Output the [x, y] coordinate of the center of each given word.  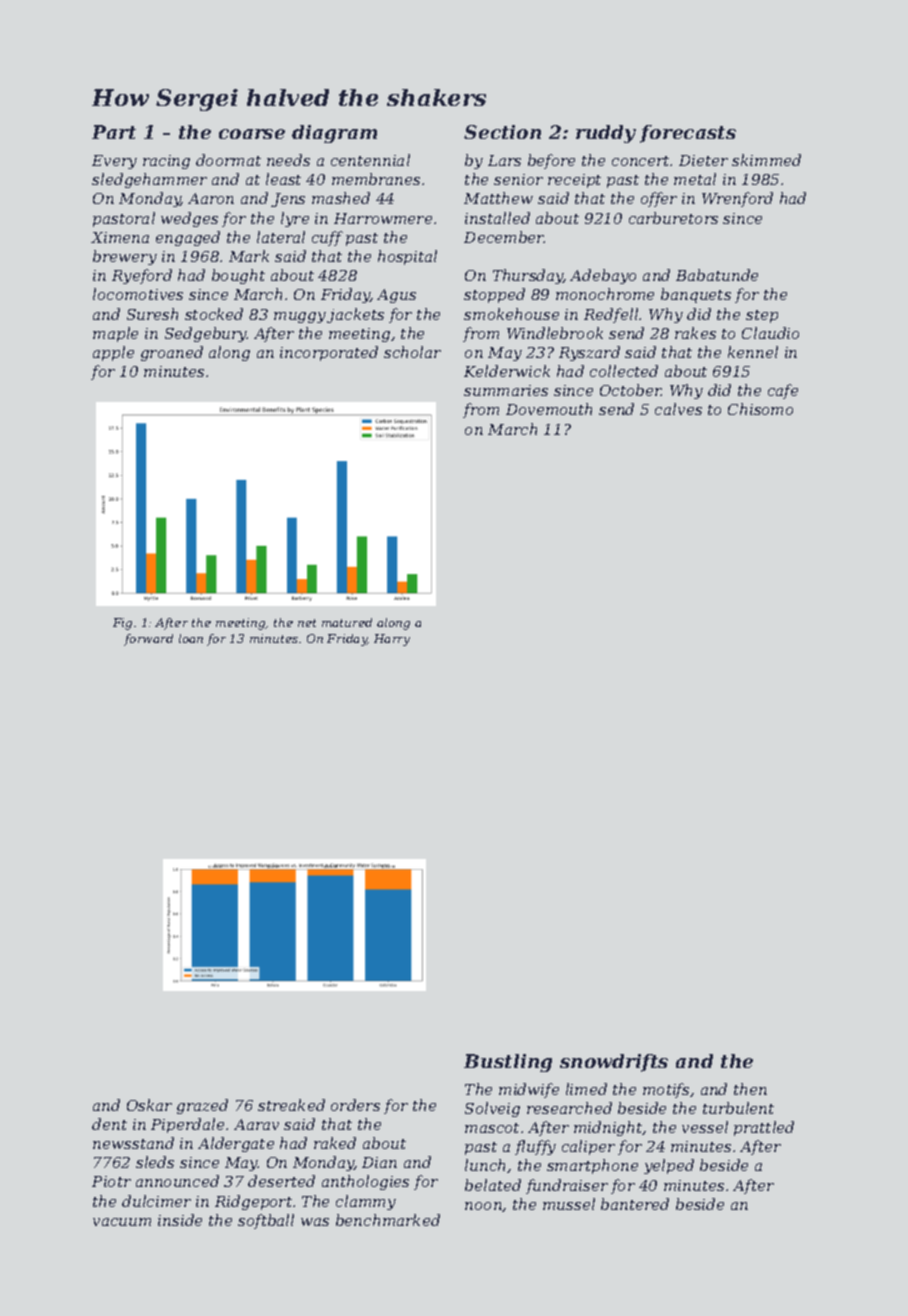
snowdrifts [614, 1063]
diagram [334, 134]
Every [114, 162]
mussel [569, 1204]
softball [266, 1221]
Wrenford [737, 199]
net [307, 623]
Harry [392, 640]
